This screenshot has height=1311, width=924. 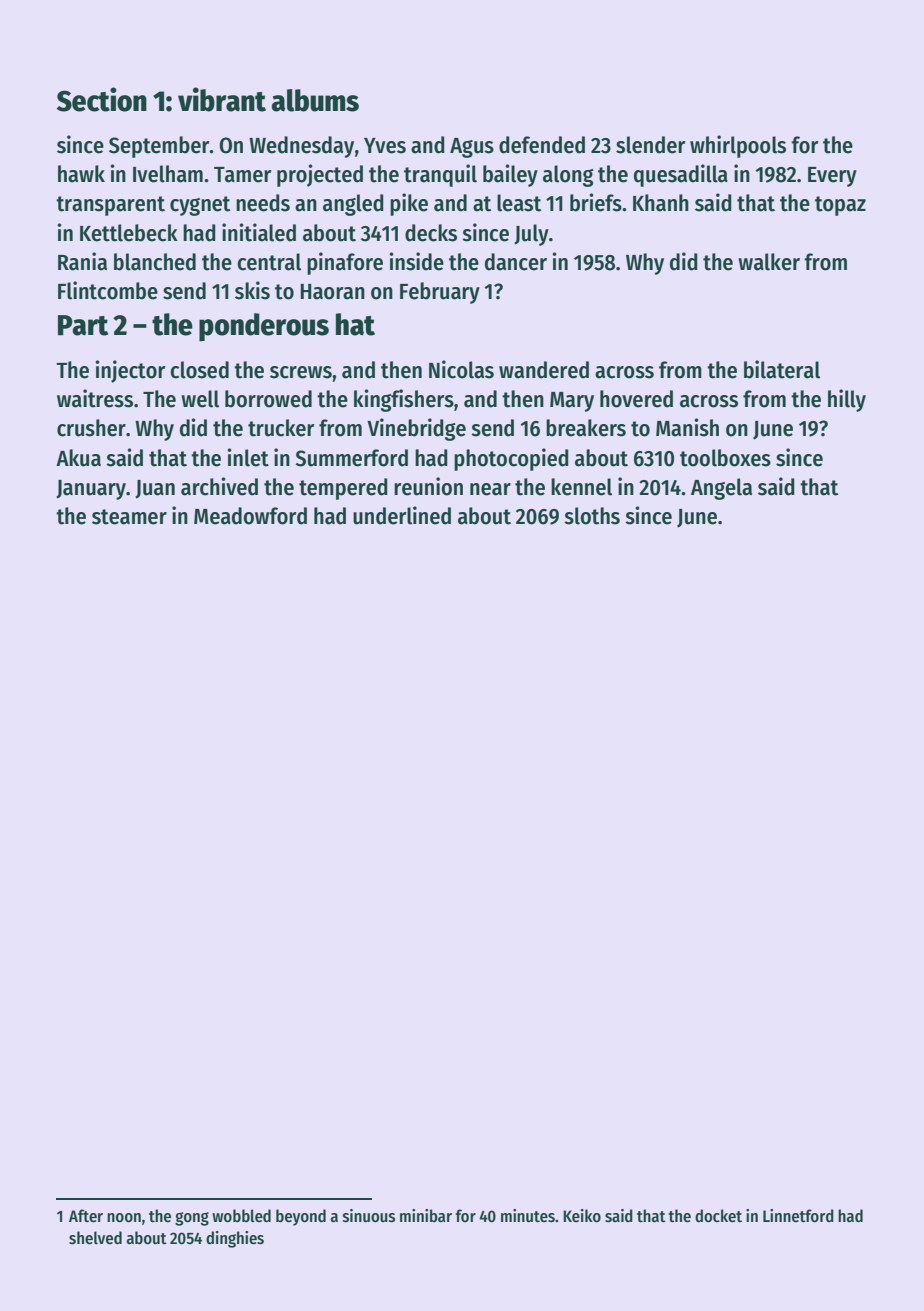 I want to click on bilateral, so click(x=782, y=369).
